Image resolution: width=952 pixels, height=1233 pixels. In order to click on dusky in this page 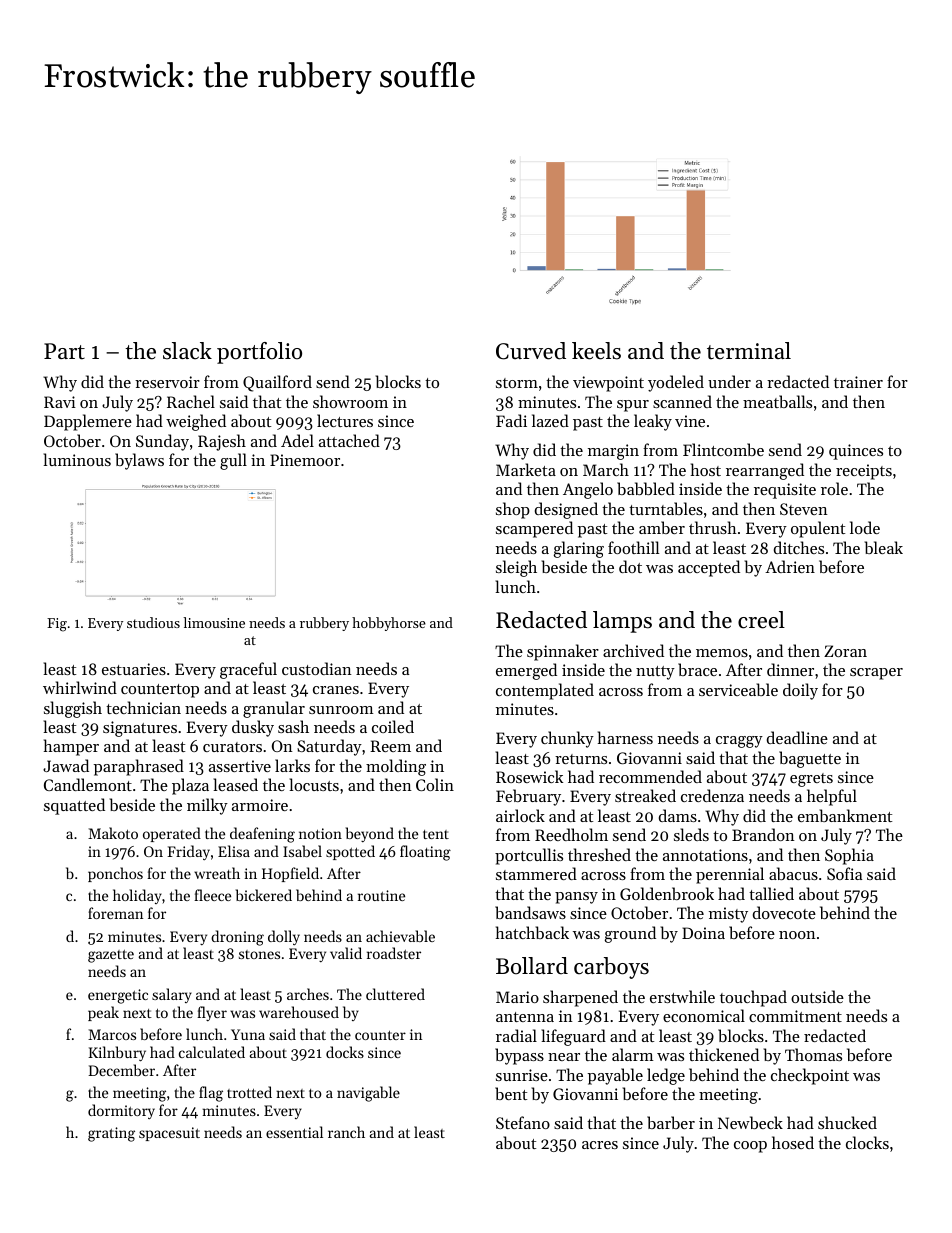, I will do `click(253, 728)`.
